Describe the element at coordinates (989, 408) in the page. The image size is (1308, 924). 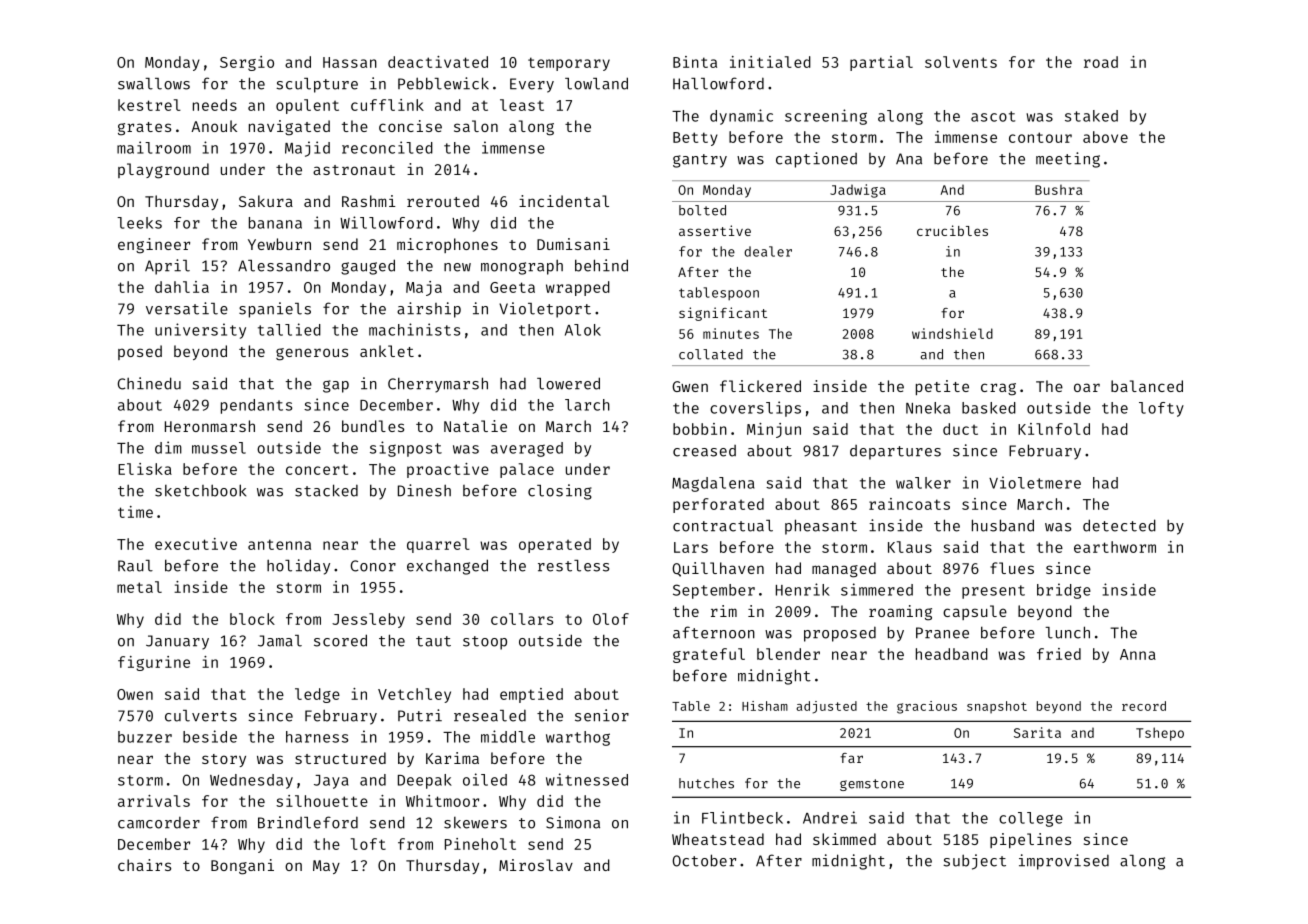
I see `basked` at that location.
